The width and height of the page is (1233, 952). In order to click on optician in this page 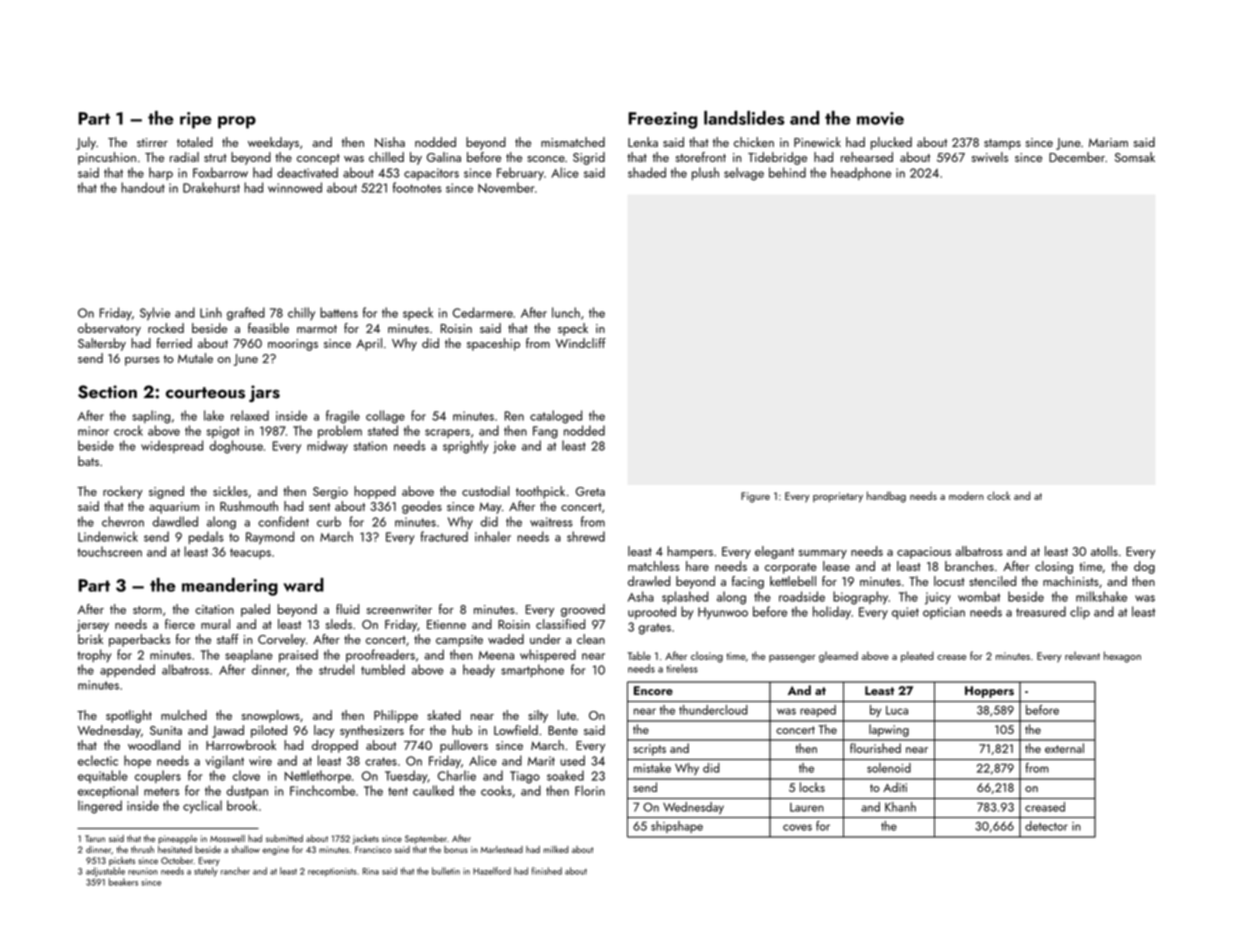, I will do `click(944, 613)`.
